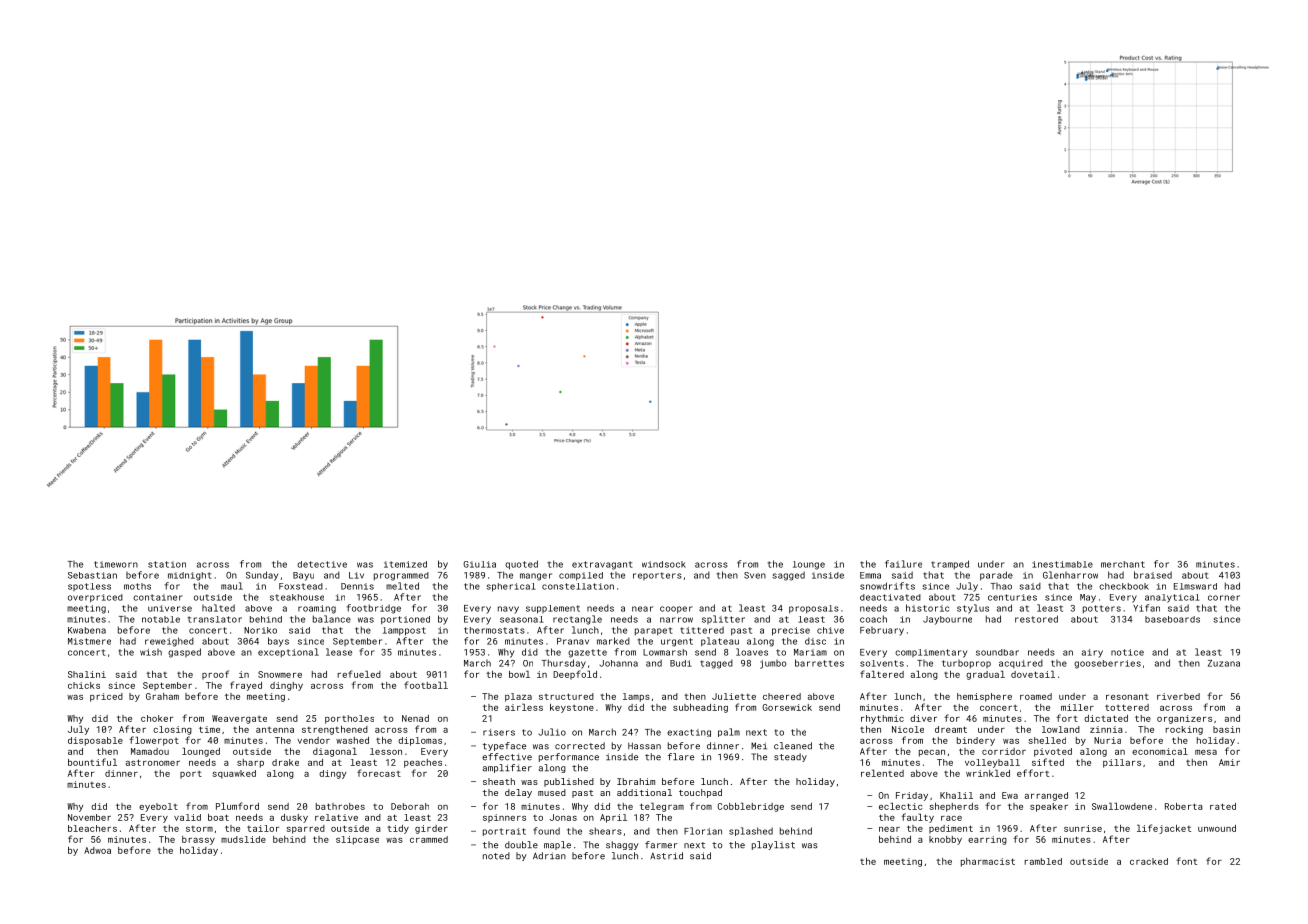 The height and width of the image is (924, 1308). What do you see at coordinates (1092, 653) in the image?
I see `airy` at bounding box center [1092, 653].
